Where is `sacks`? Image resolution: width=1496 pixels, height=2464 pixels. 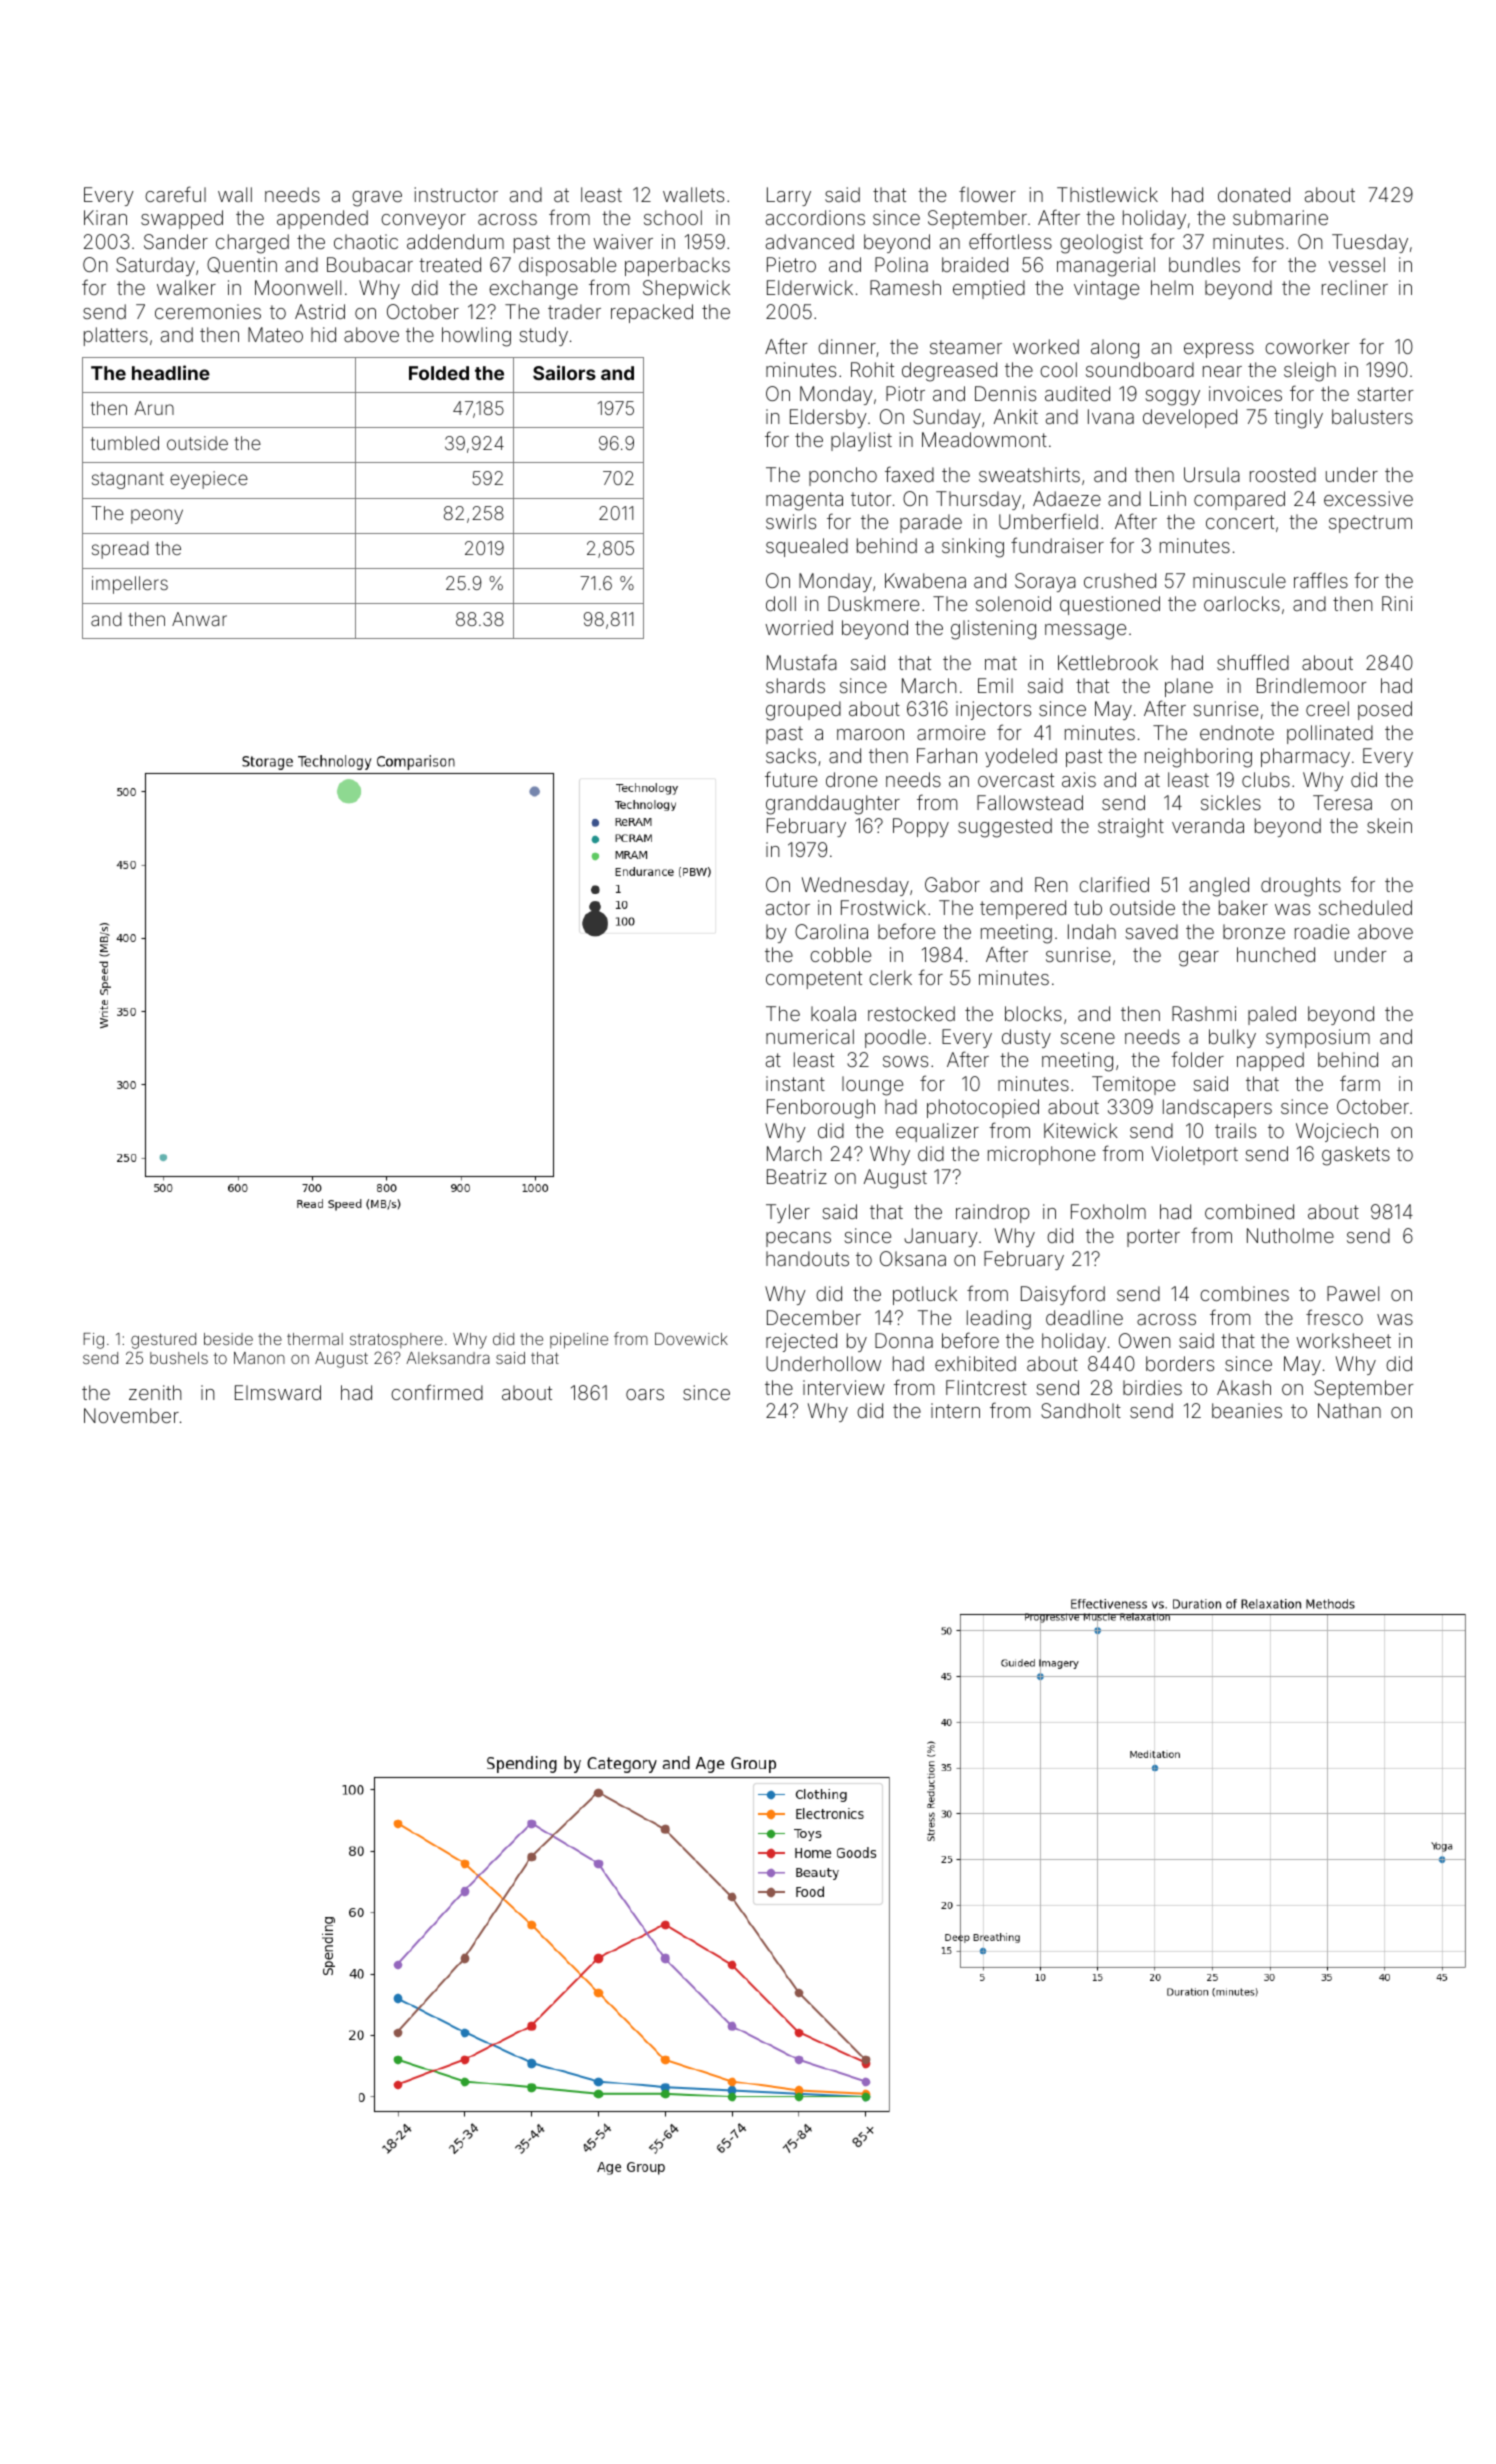 sacks is located at coordinates (791, 755).
